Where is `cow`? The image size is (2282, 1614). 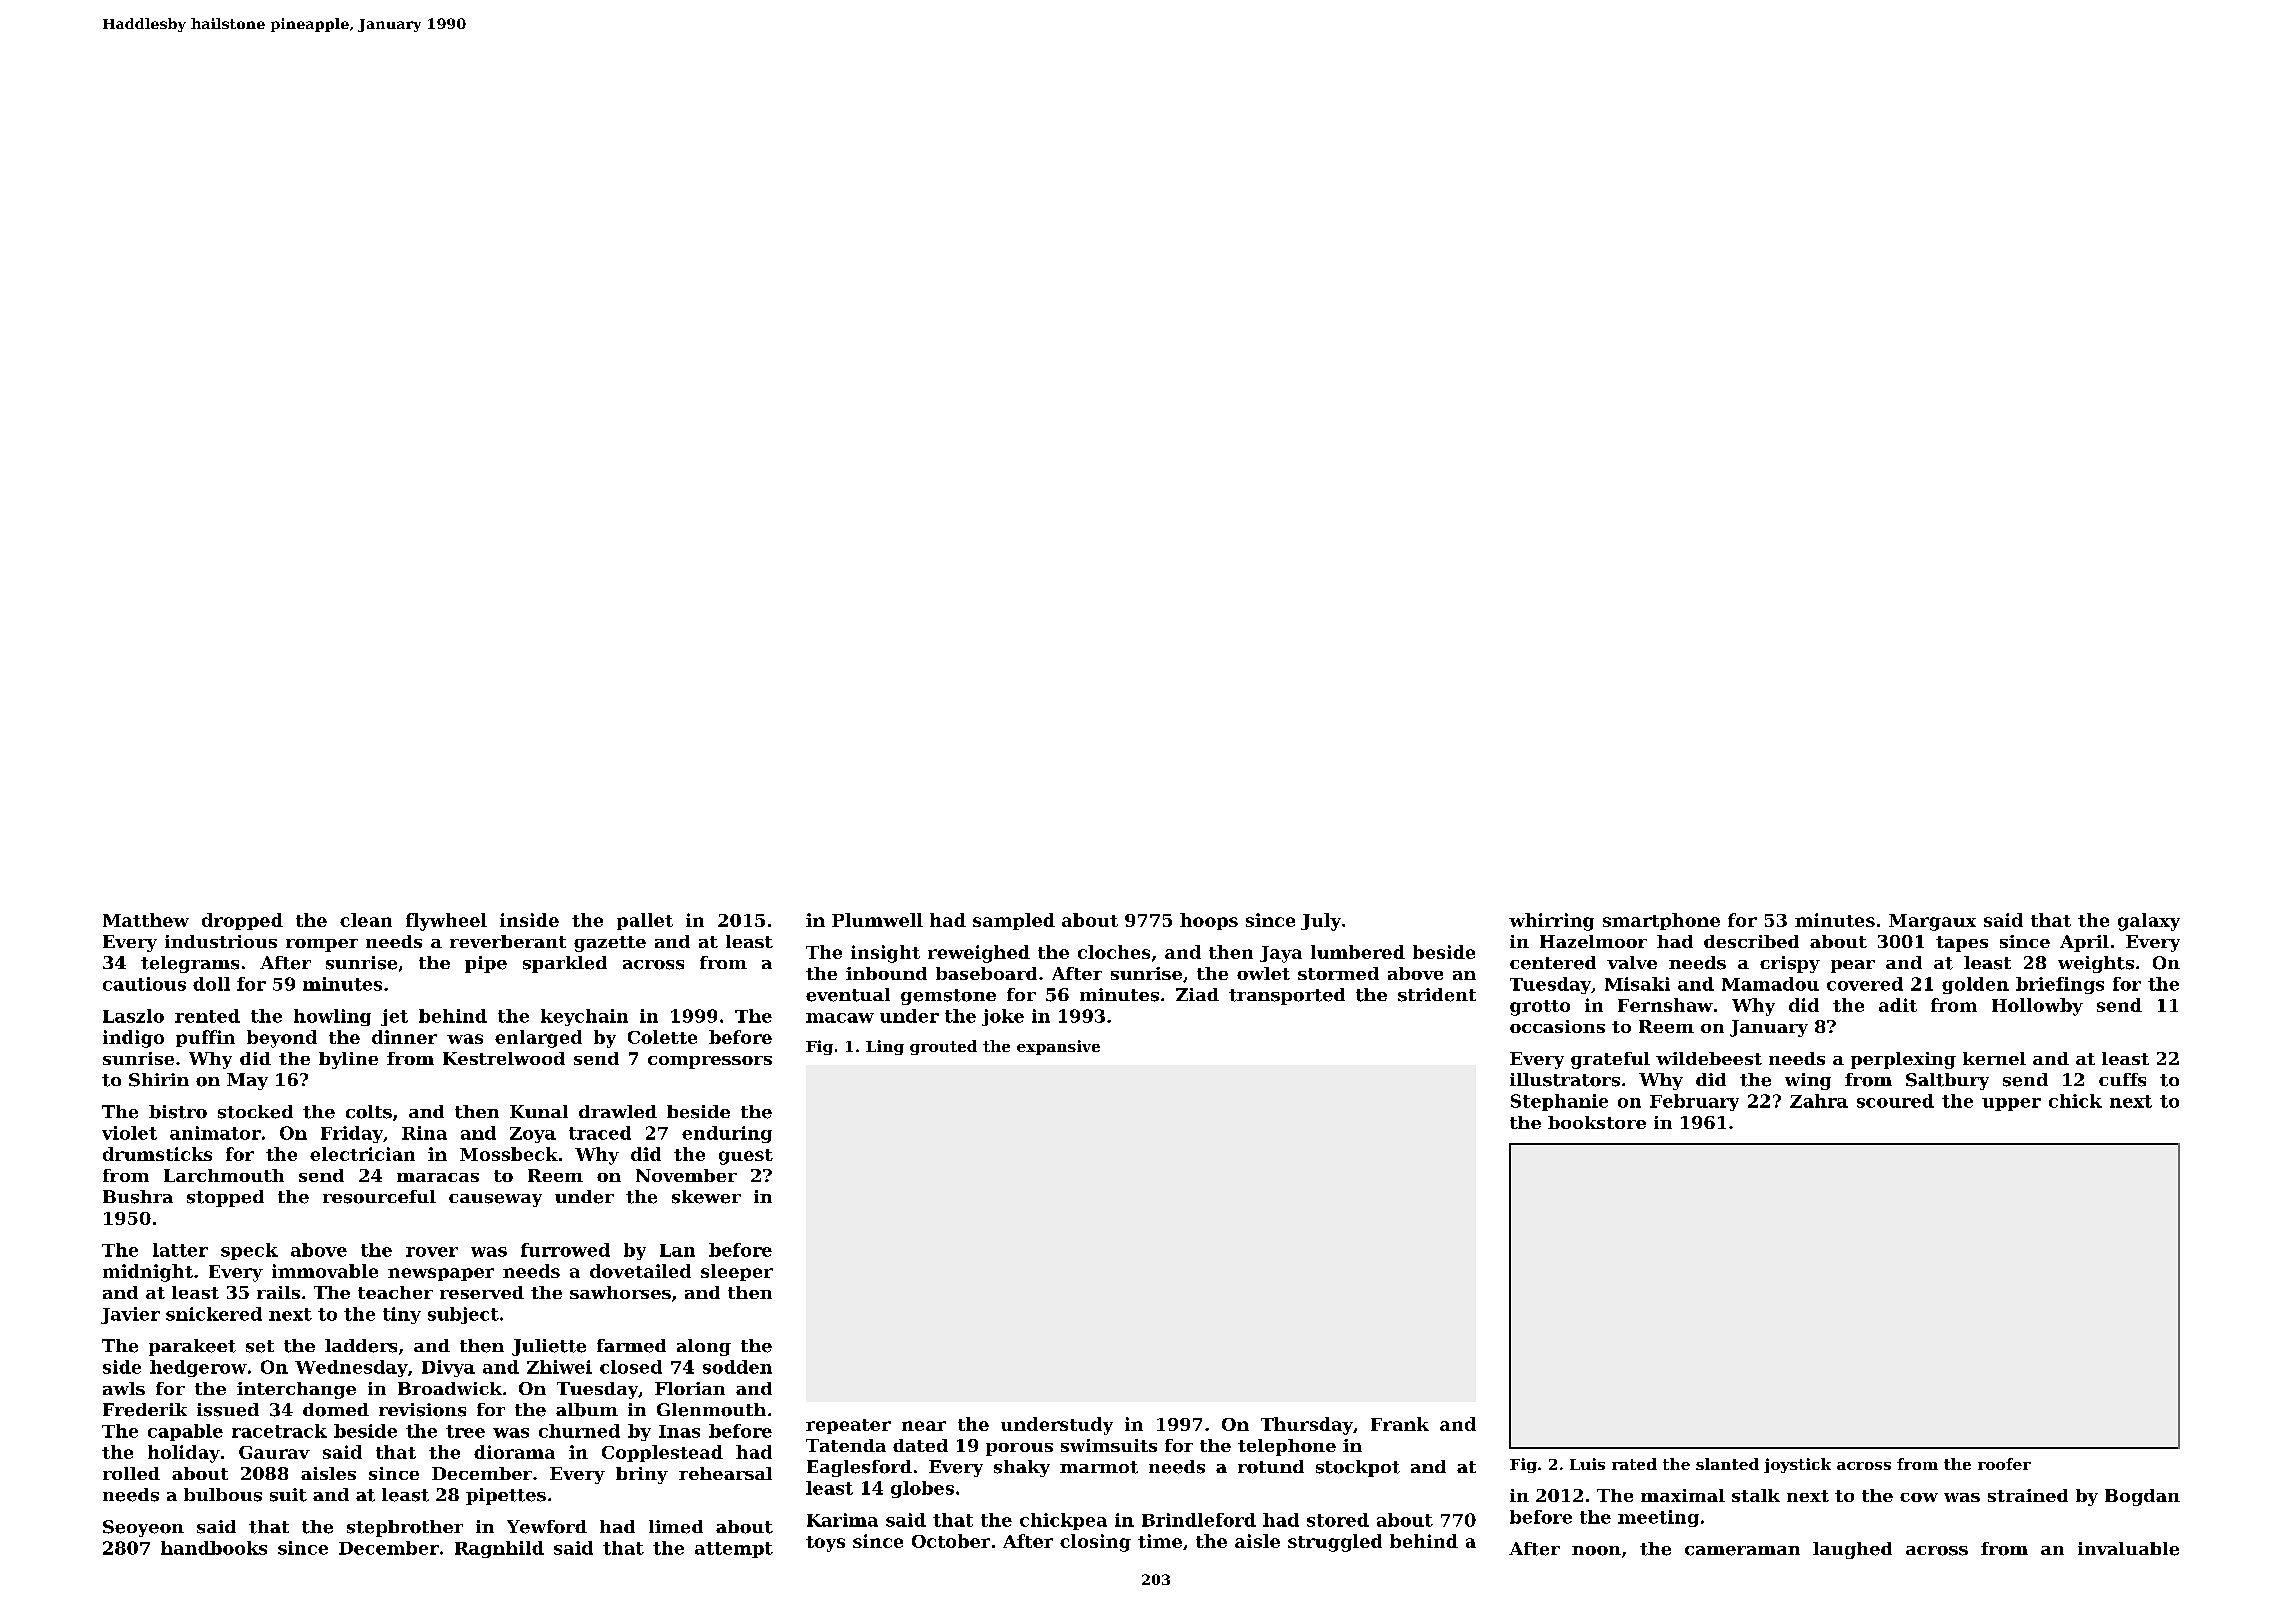
cow is located at coordinates (1919, 1497).
